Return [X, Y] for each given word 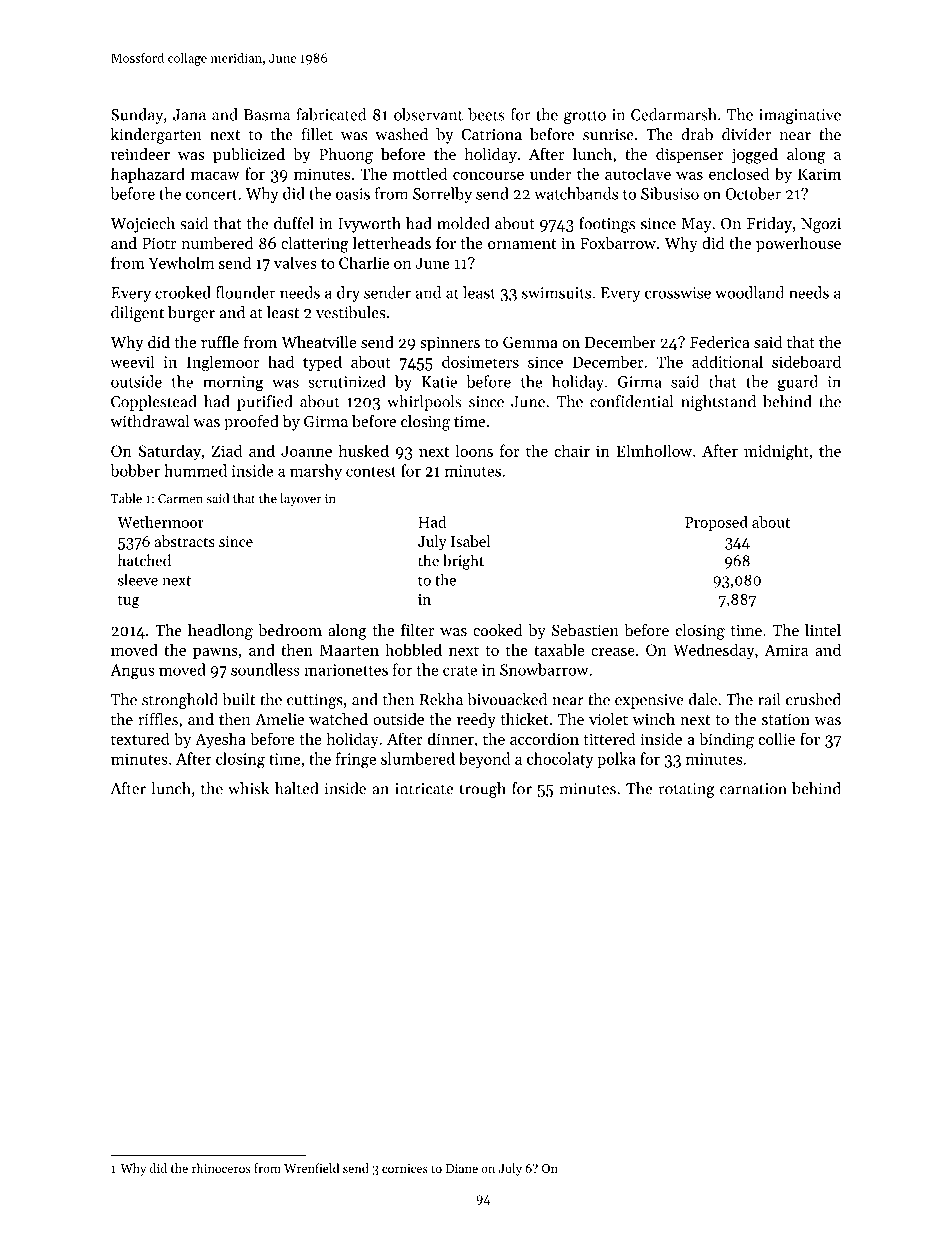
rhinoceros [221, 1168]
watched [338, 719]
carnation [753, 789]
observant [428, 114]
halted [296, 788]
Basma [267, 115]
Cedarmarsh [674, 114]
